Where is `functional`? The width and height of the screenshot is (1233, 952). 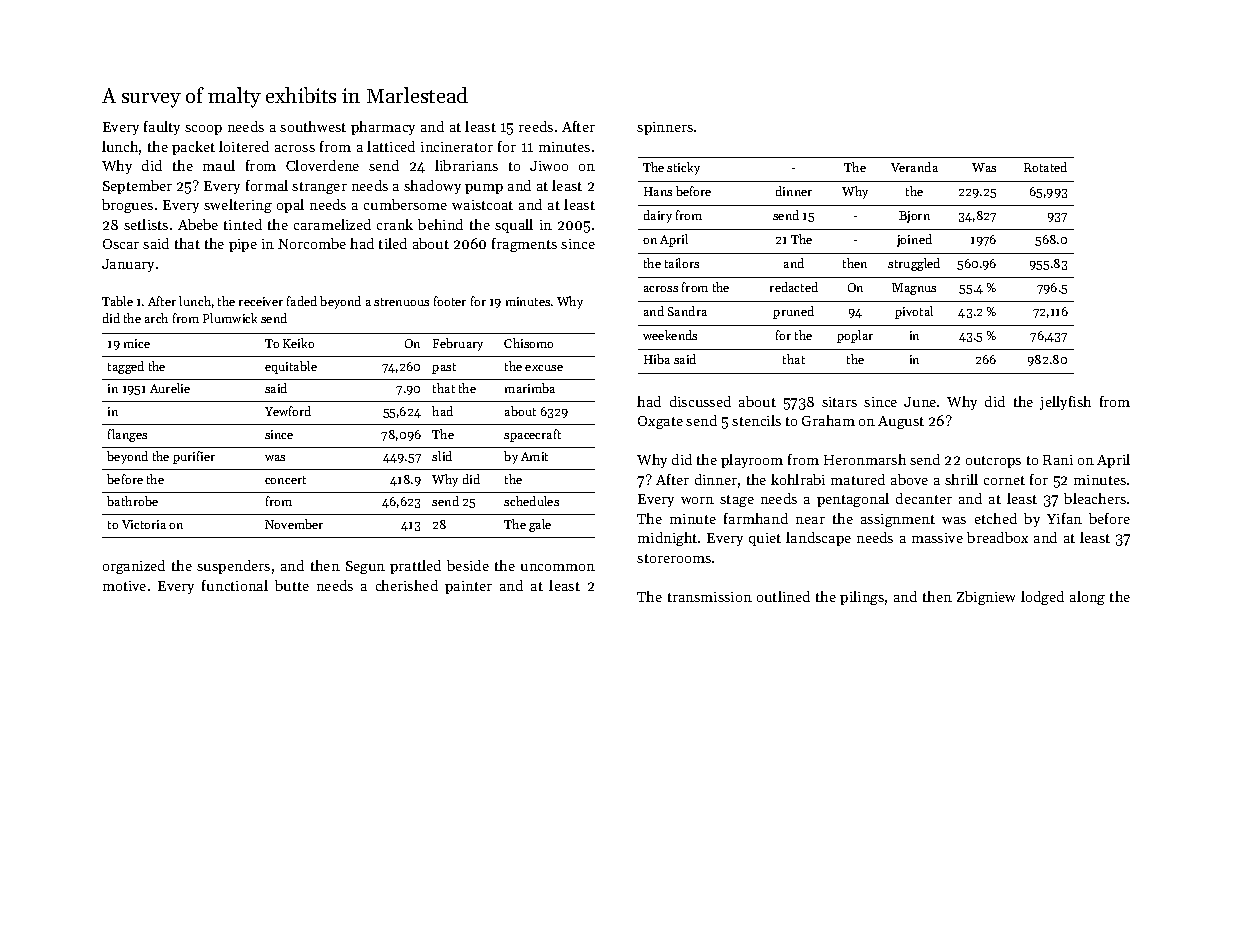
functional is located at coordinates (235, 585).
